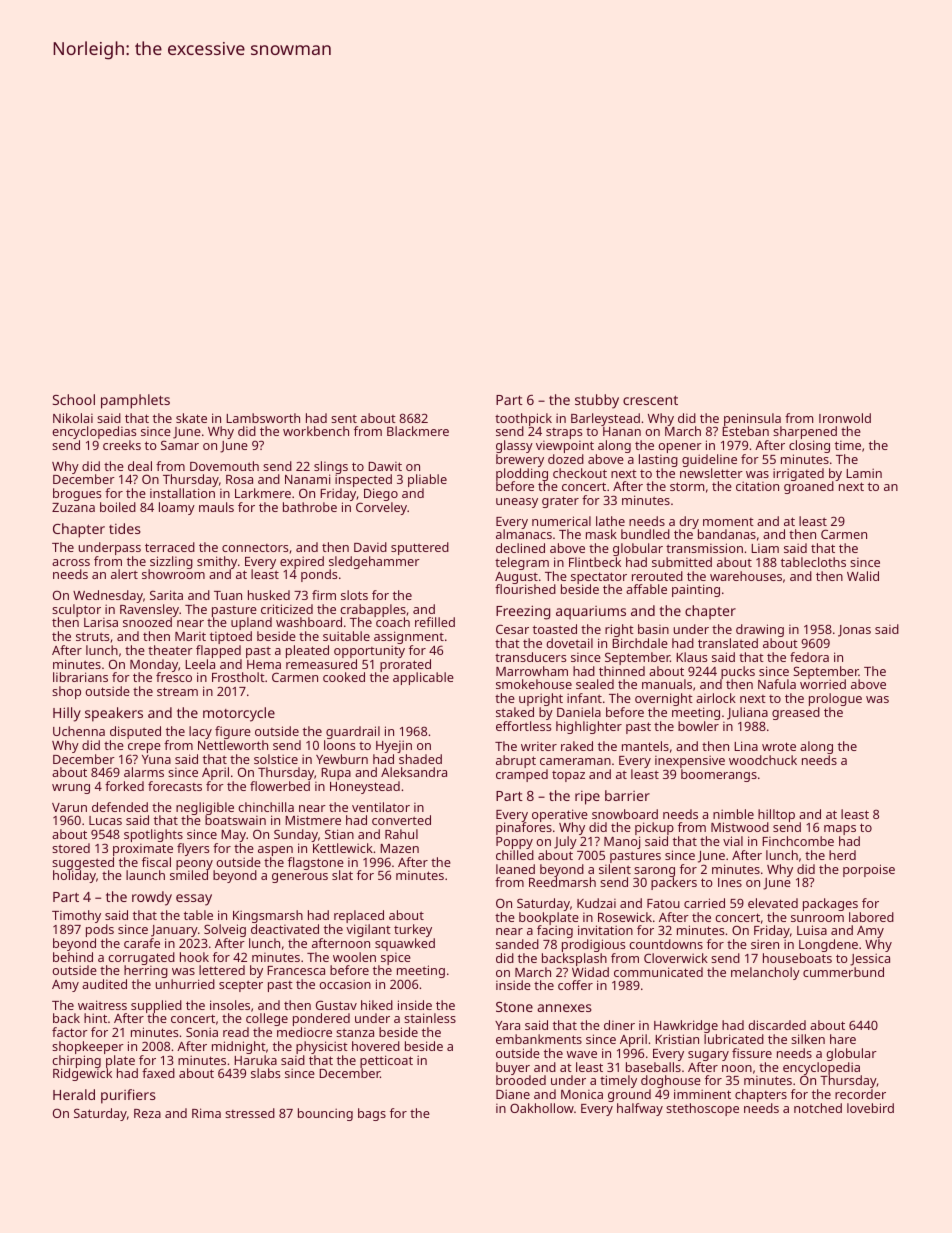 This page has width=952, height=1233. I want to click on shaded, so click(420, 759).
